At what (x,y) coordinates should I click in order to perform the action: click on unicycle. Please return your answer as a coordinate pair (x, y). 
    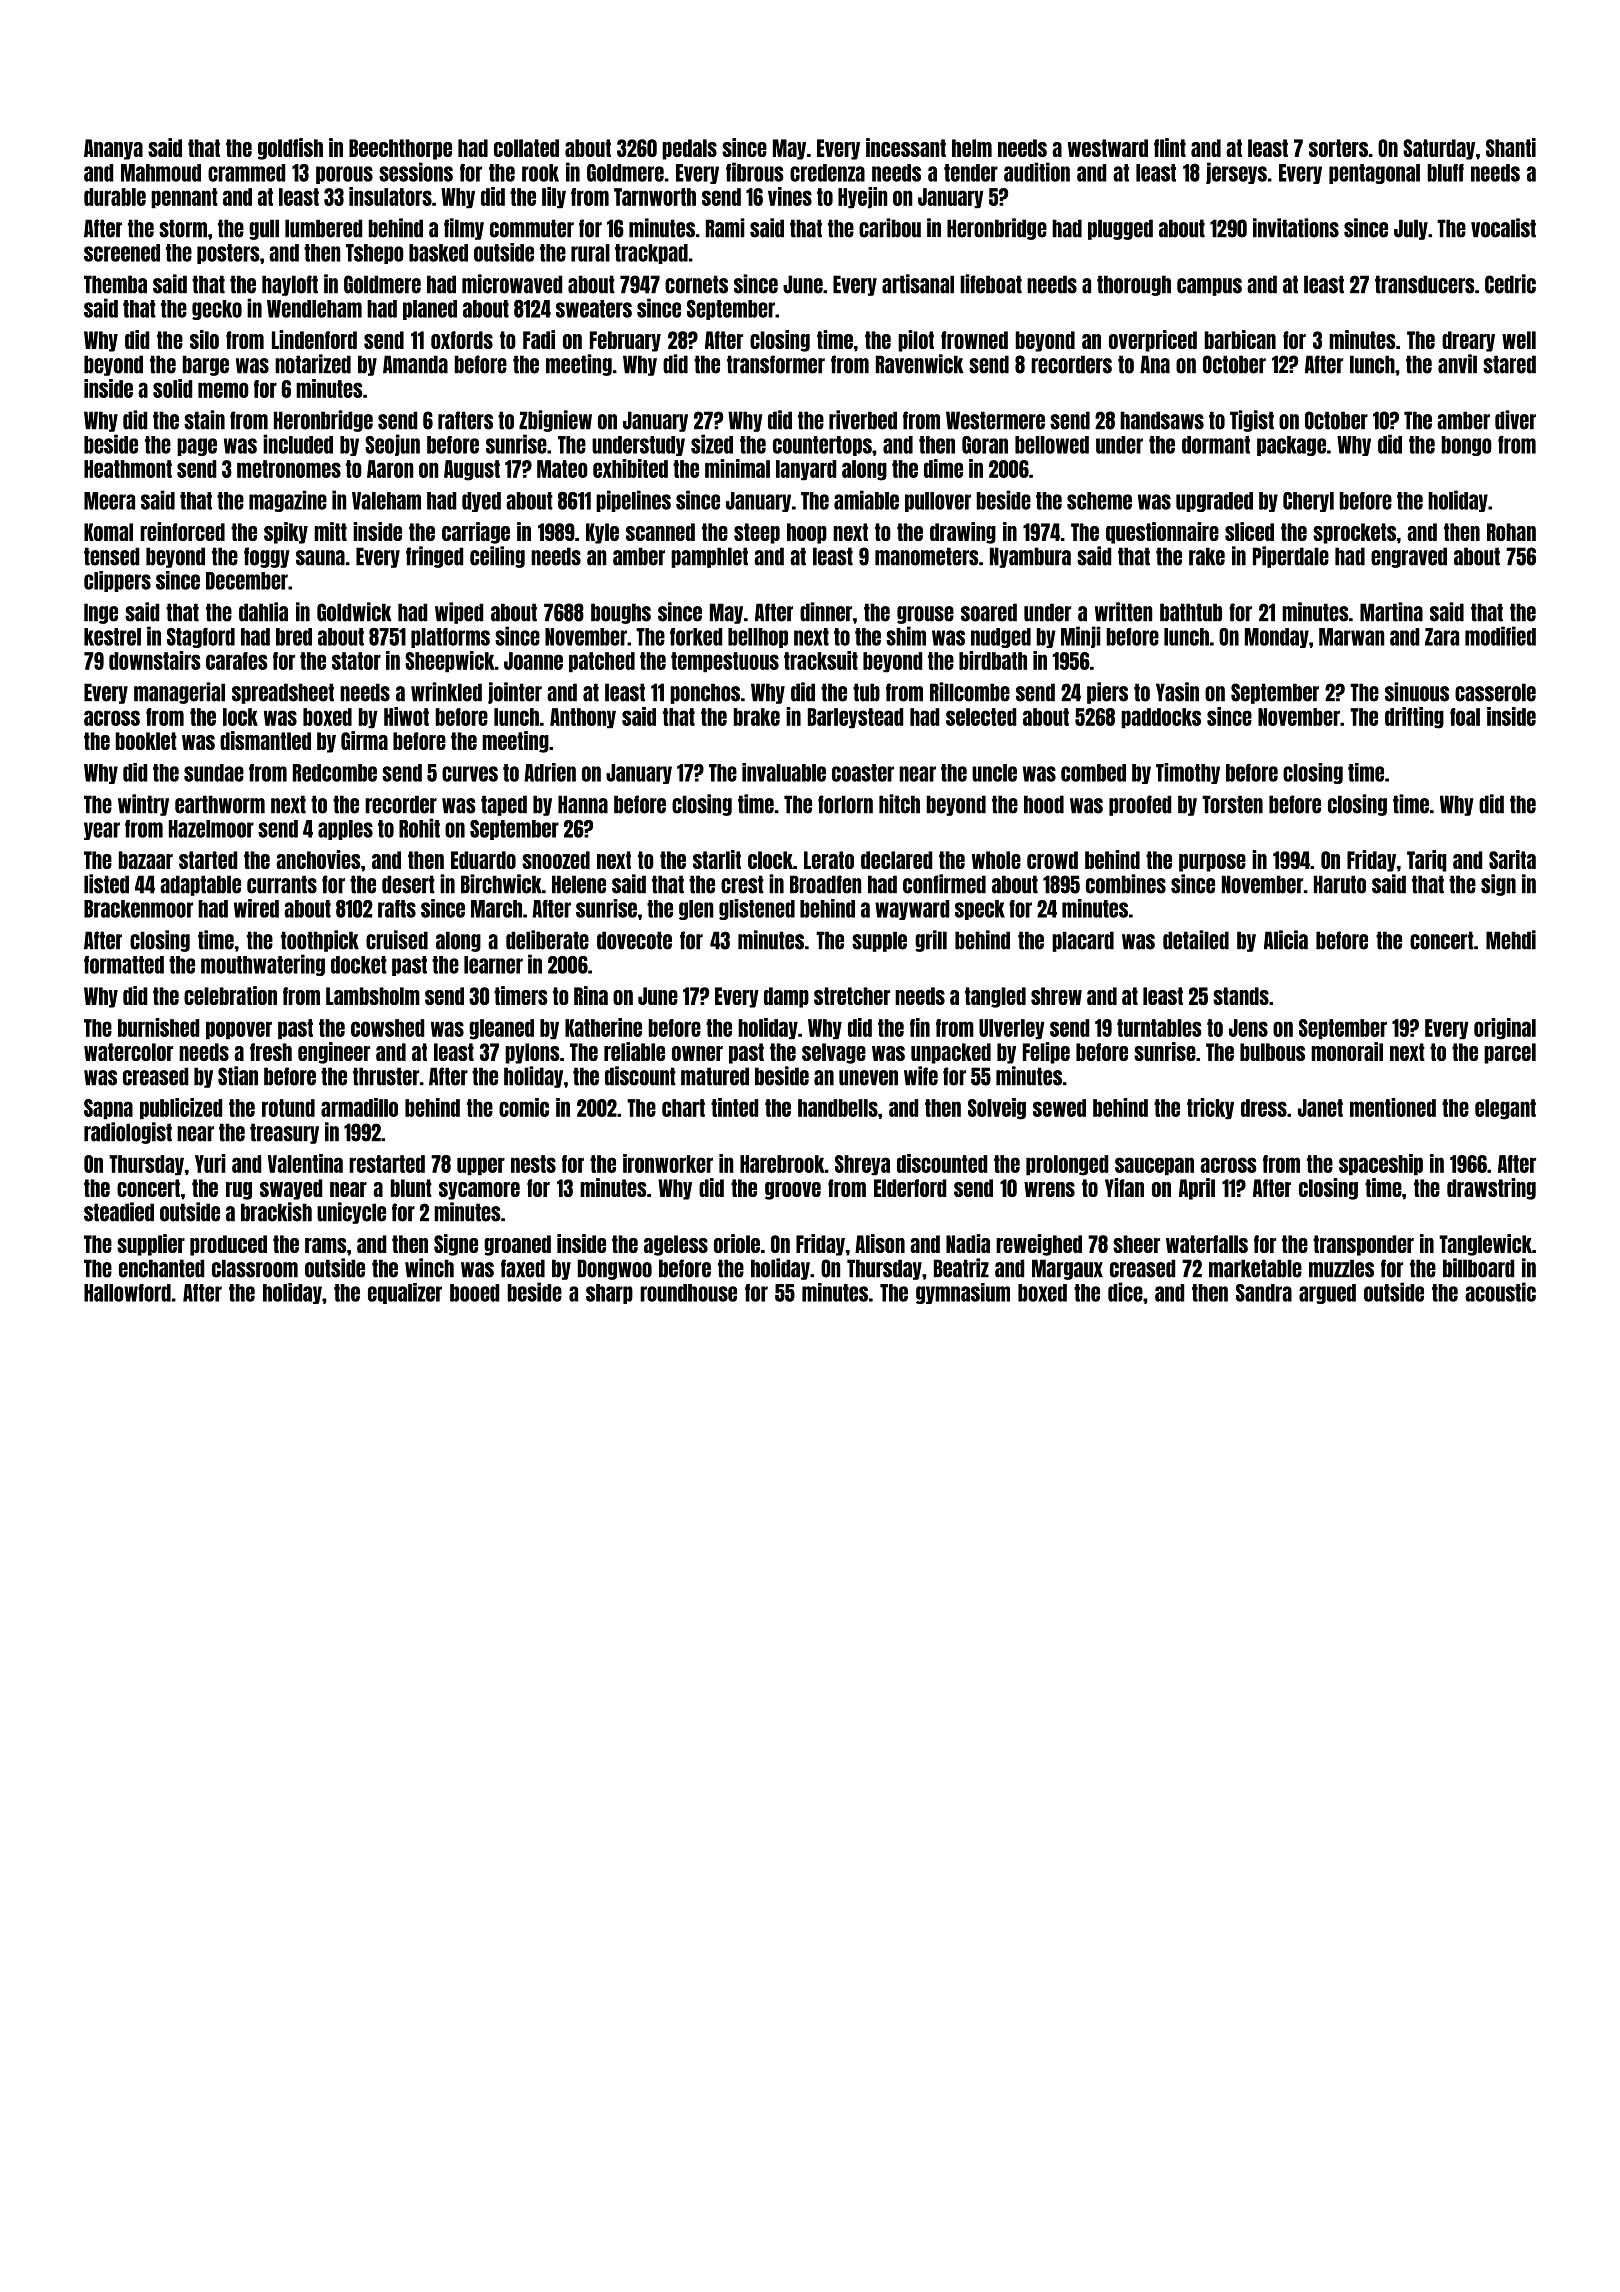
    Looking at the image, I should click on (351, 1213).
